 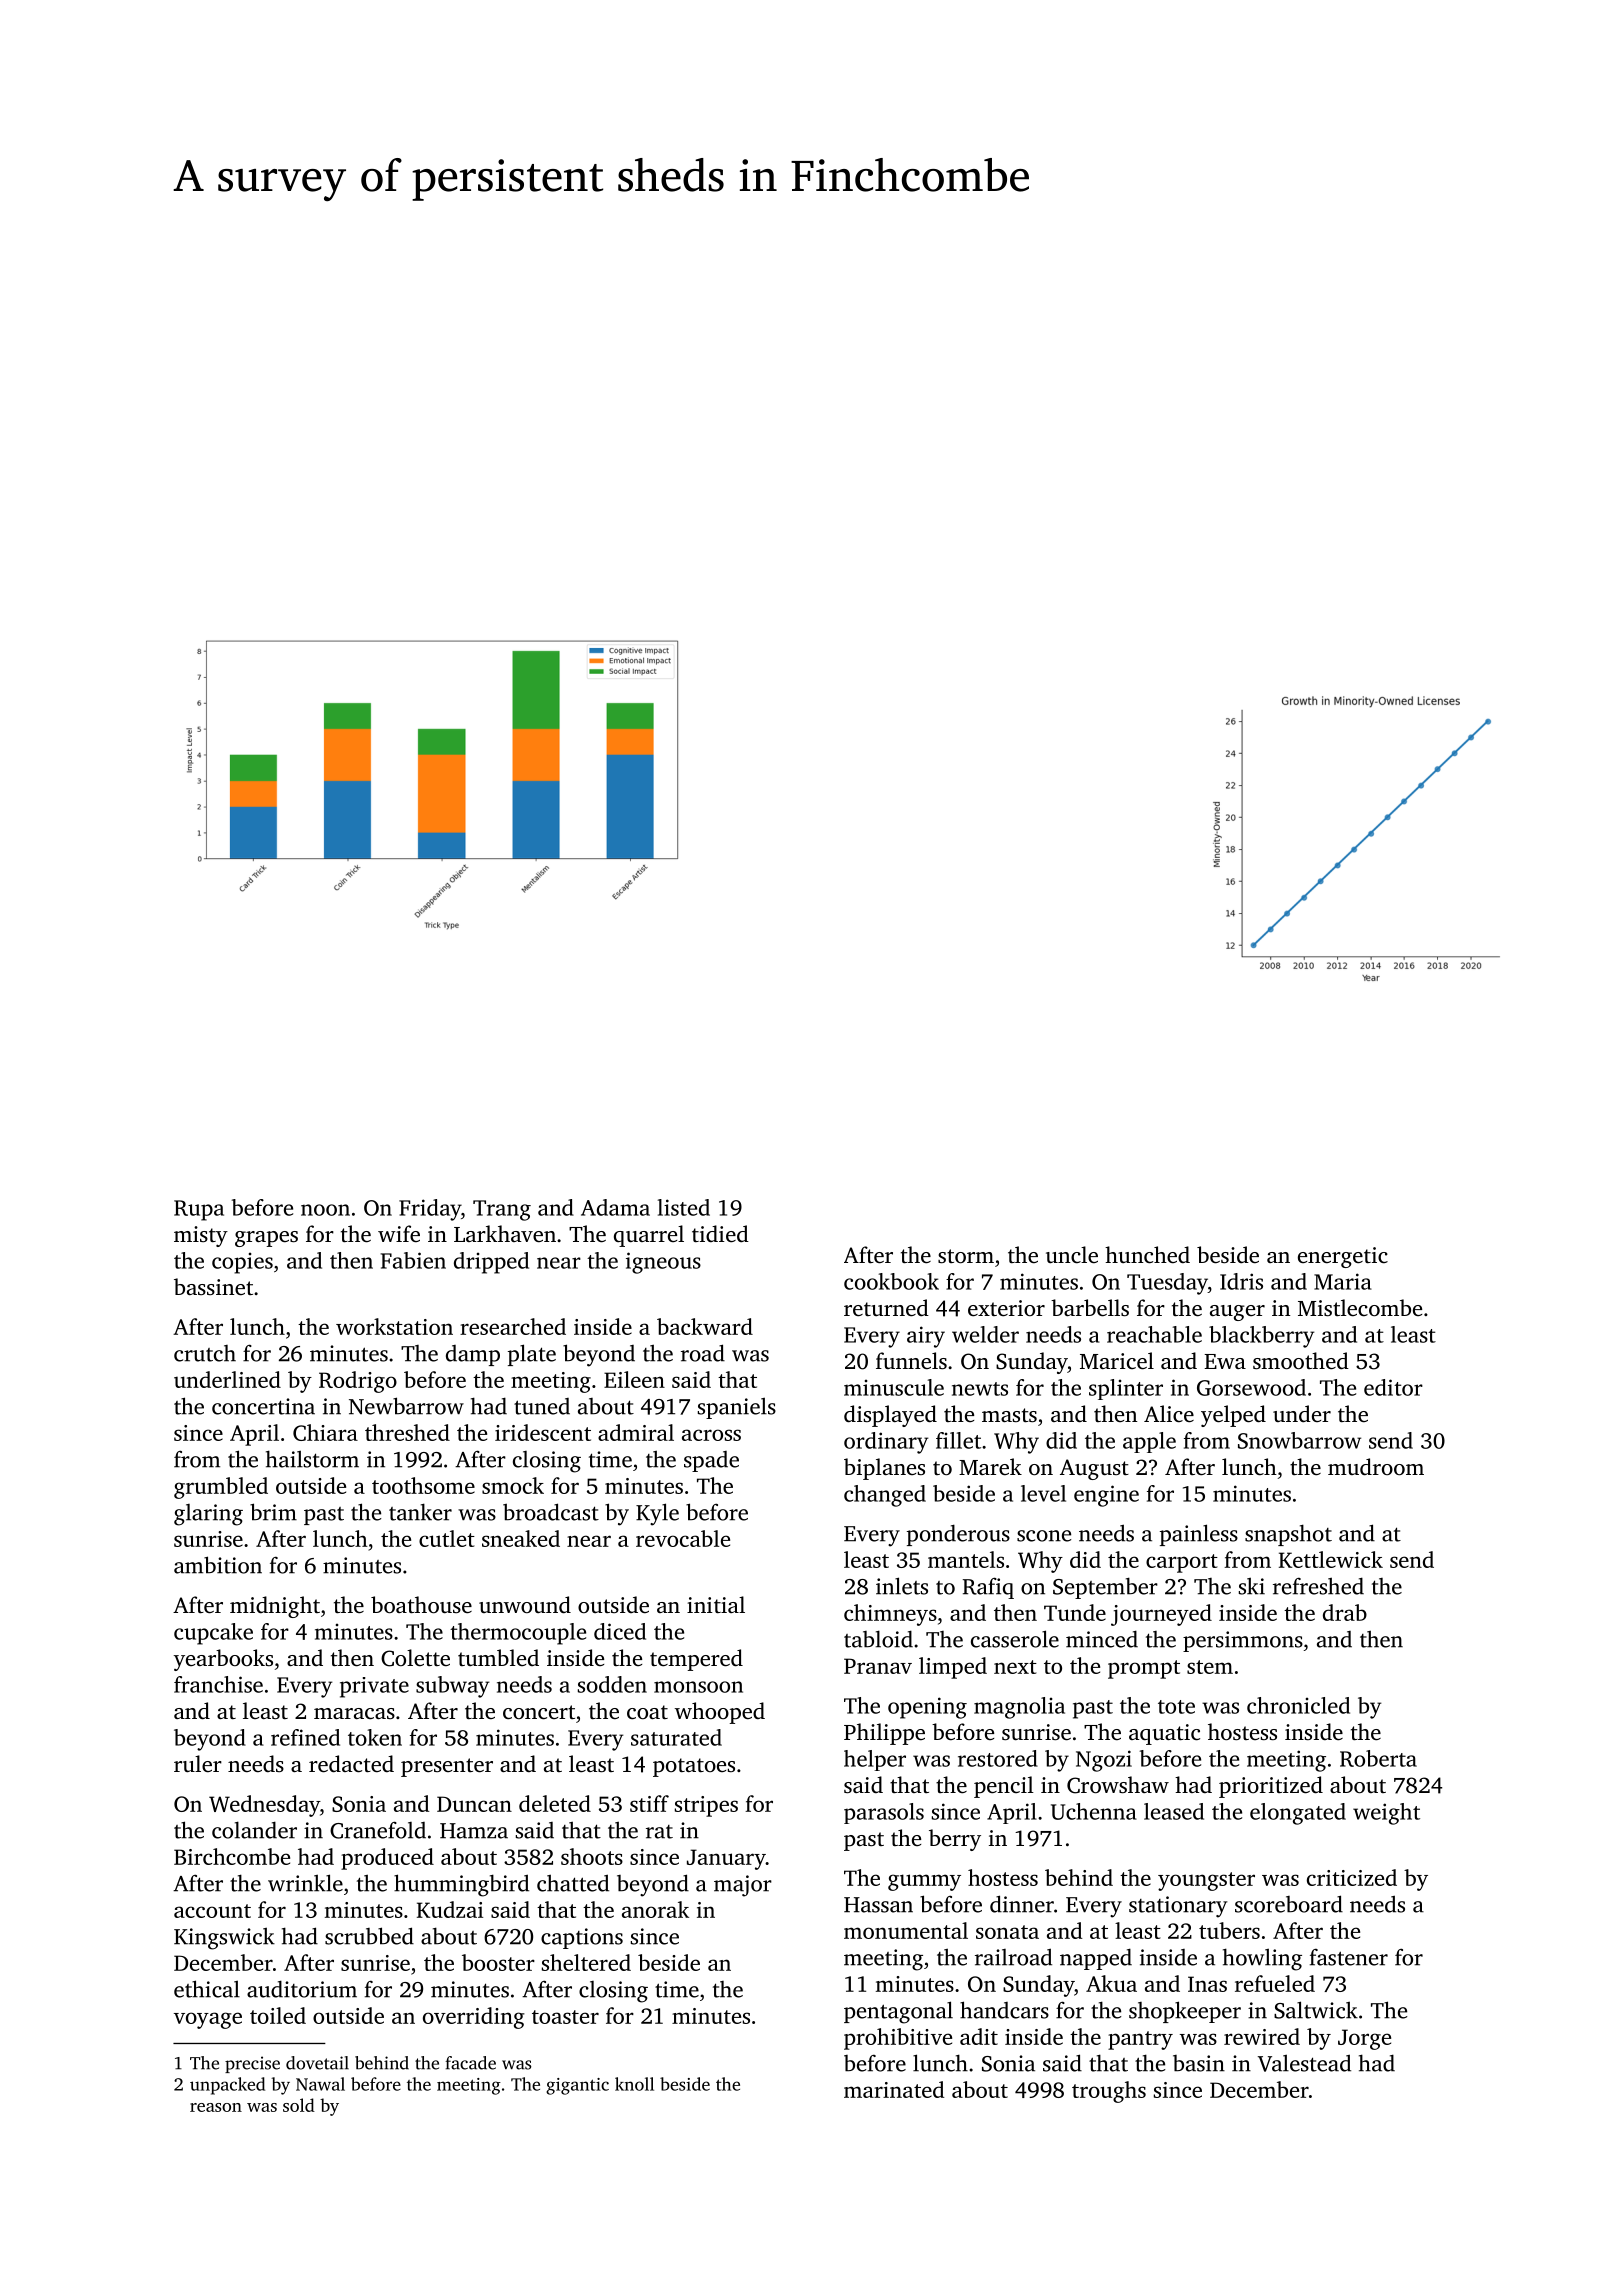 What do you see at coordinates (1349, 1957) in the document?
I see `fastener` at bounding box center [1349, 1957].
